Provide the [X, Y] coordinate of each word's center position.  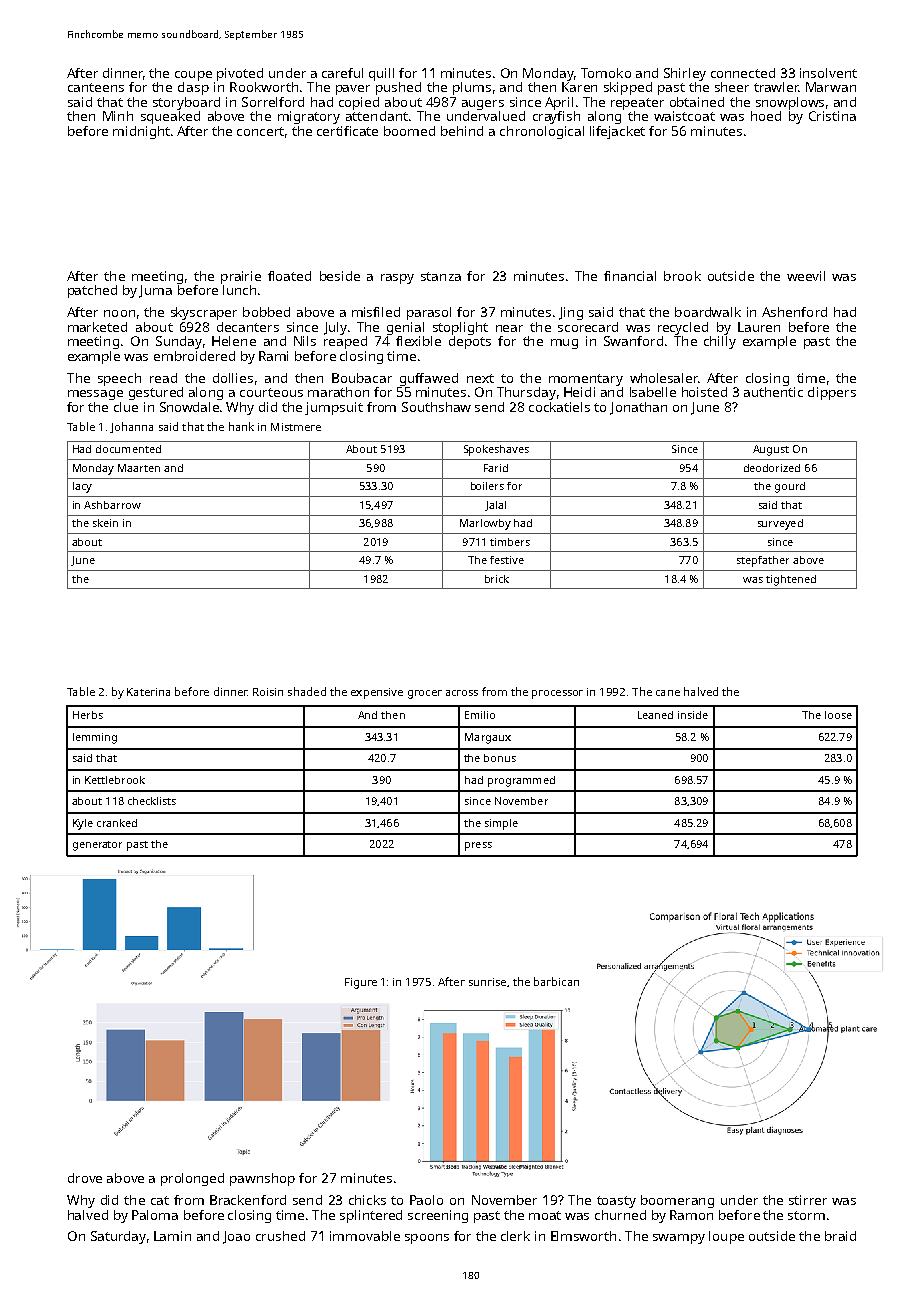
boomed [409, 131]
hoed [766, 116]
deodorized [772, 468]
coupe [193, 76]
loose [838, 715]
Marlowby [485, 524]
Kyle [83, 824]
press [478, 846]
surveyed [780, 524]
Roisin [268, 692]
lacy [82, 487]
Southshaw [436, 407]
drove [85, 1178]
